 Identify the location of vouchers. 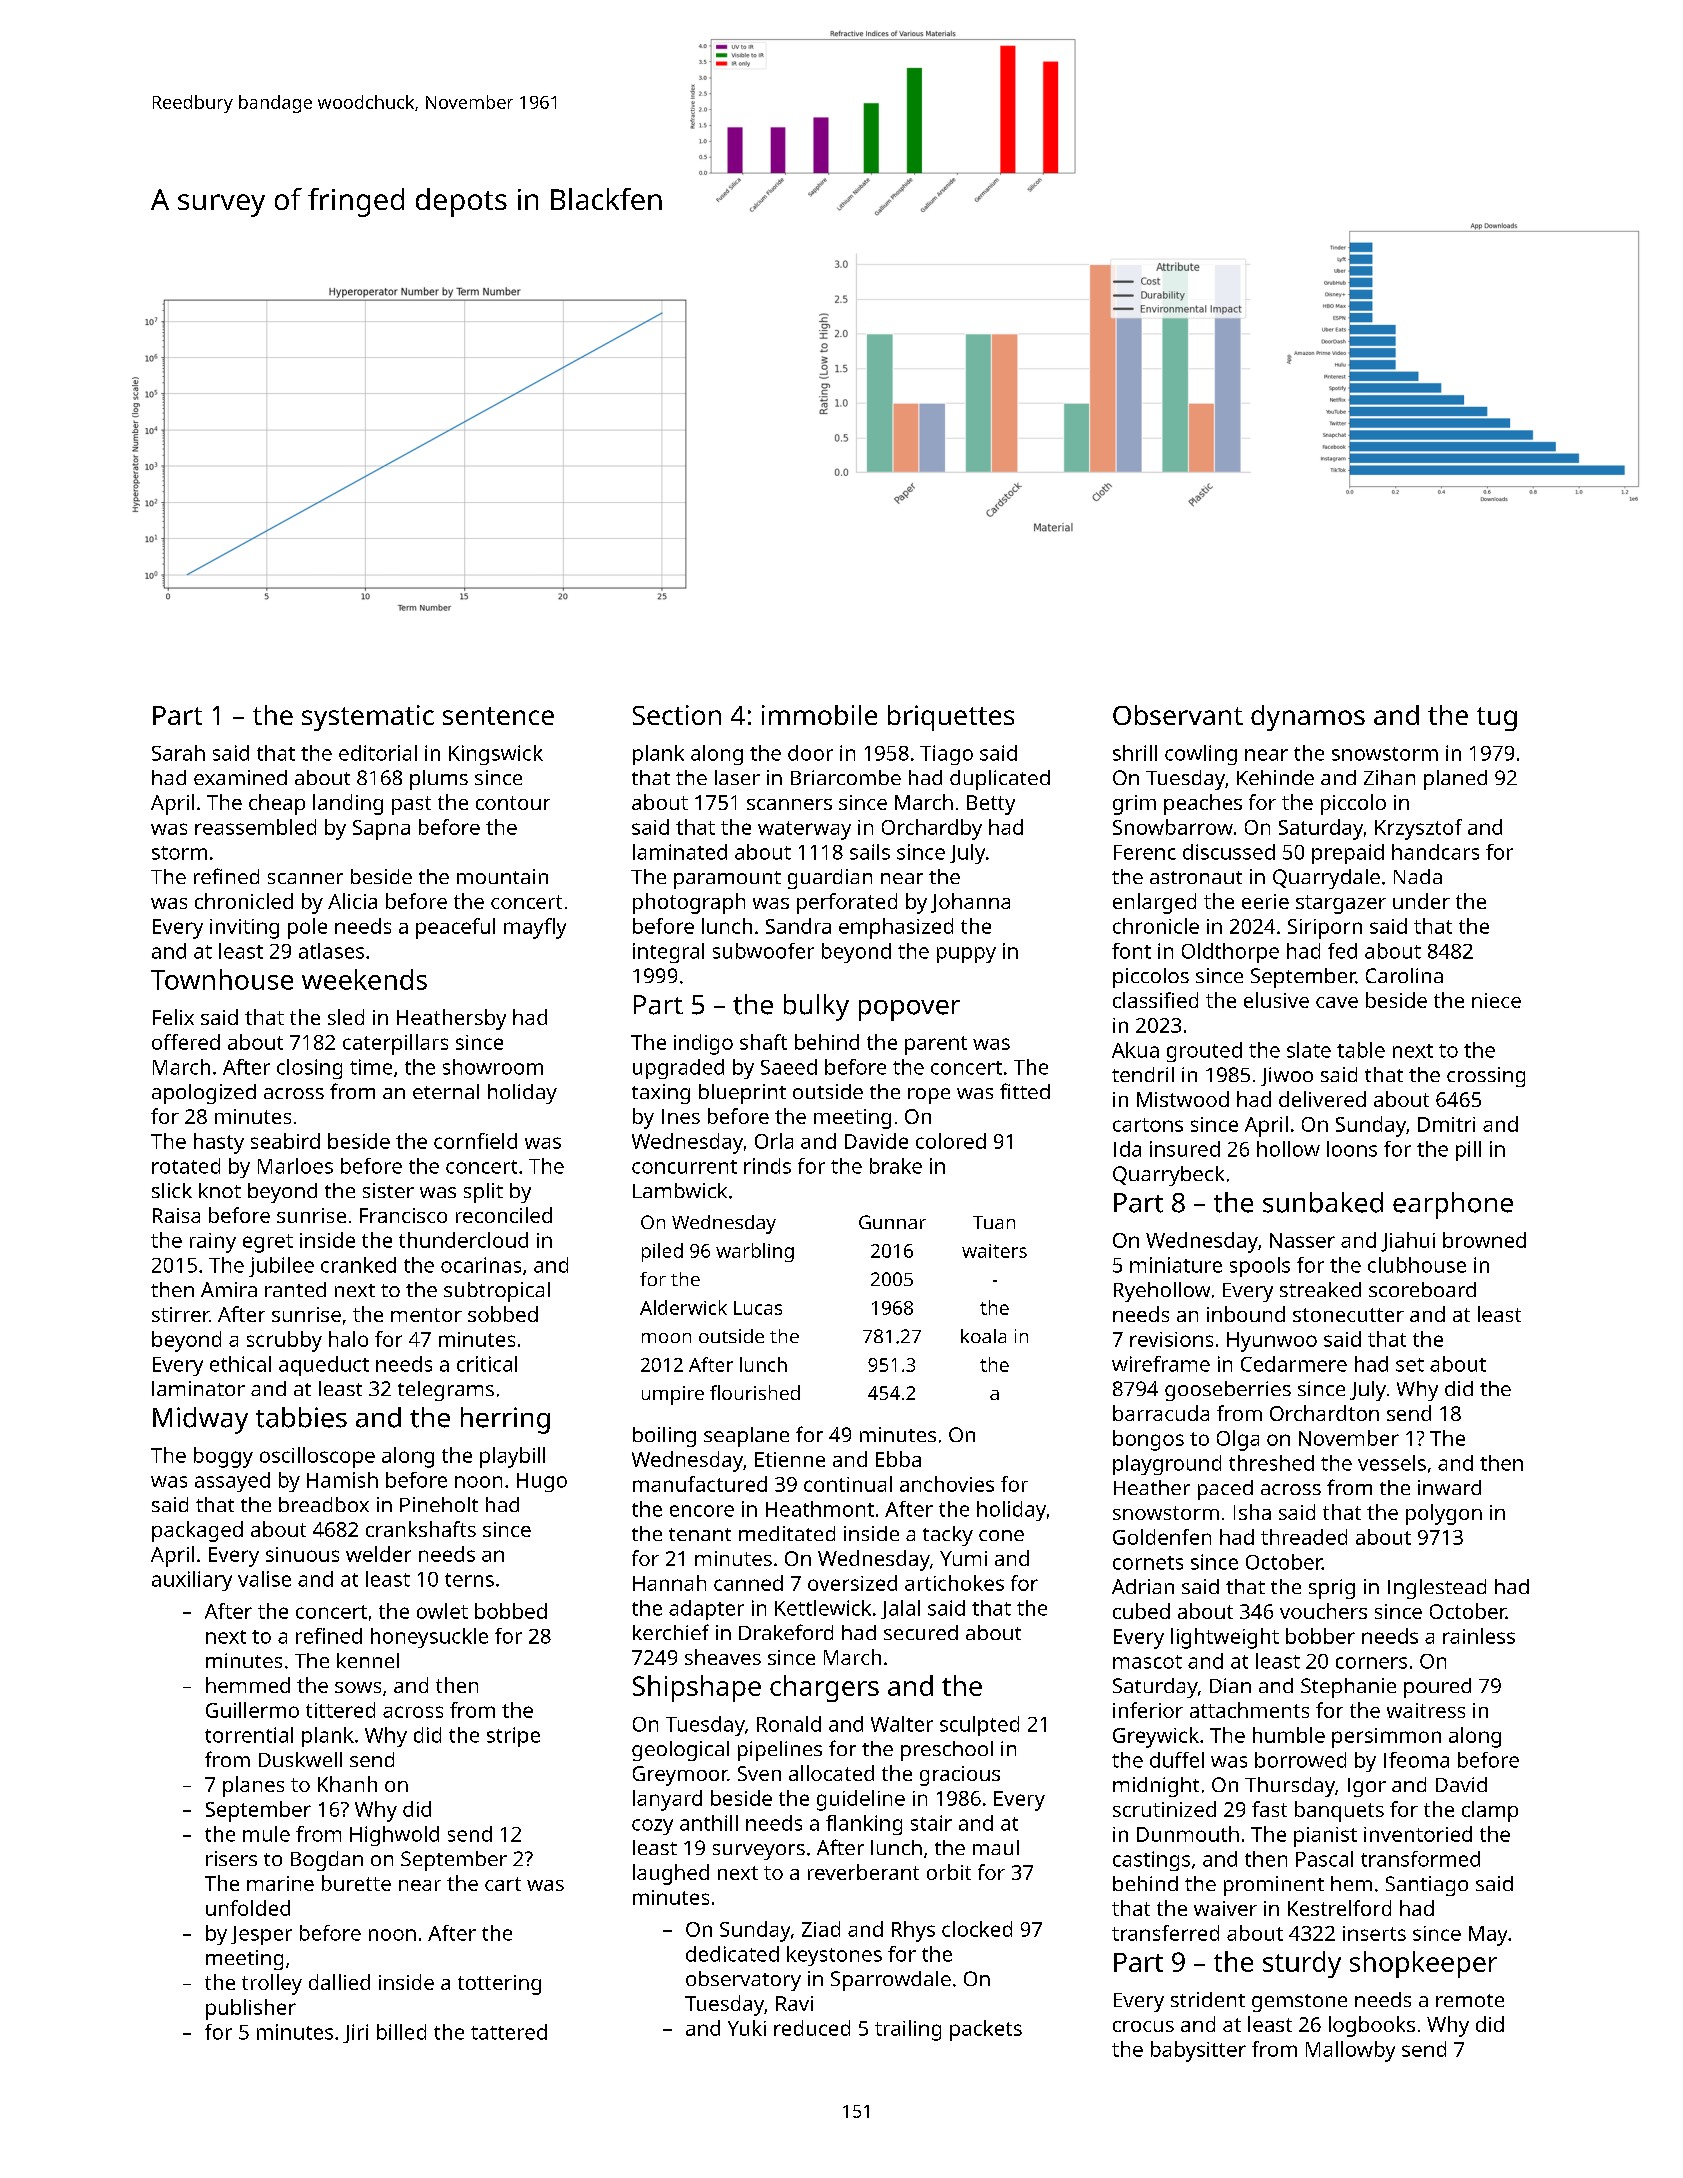
(1323, 1611).
